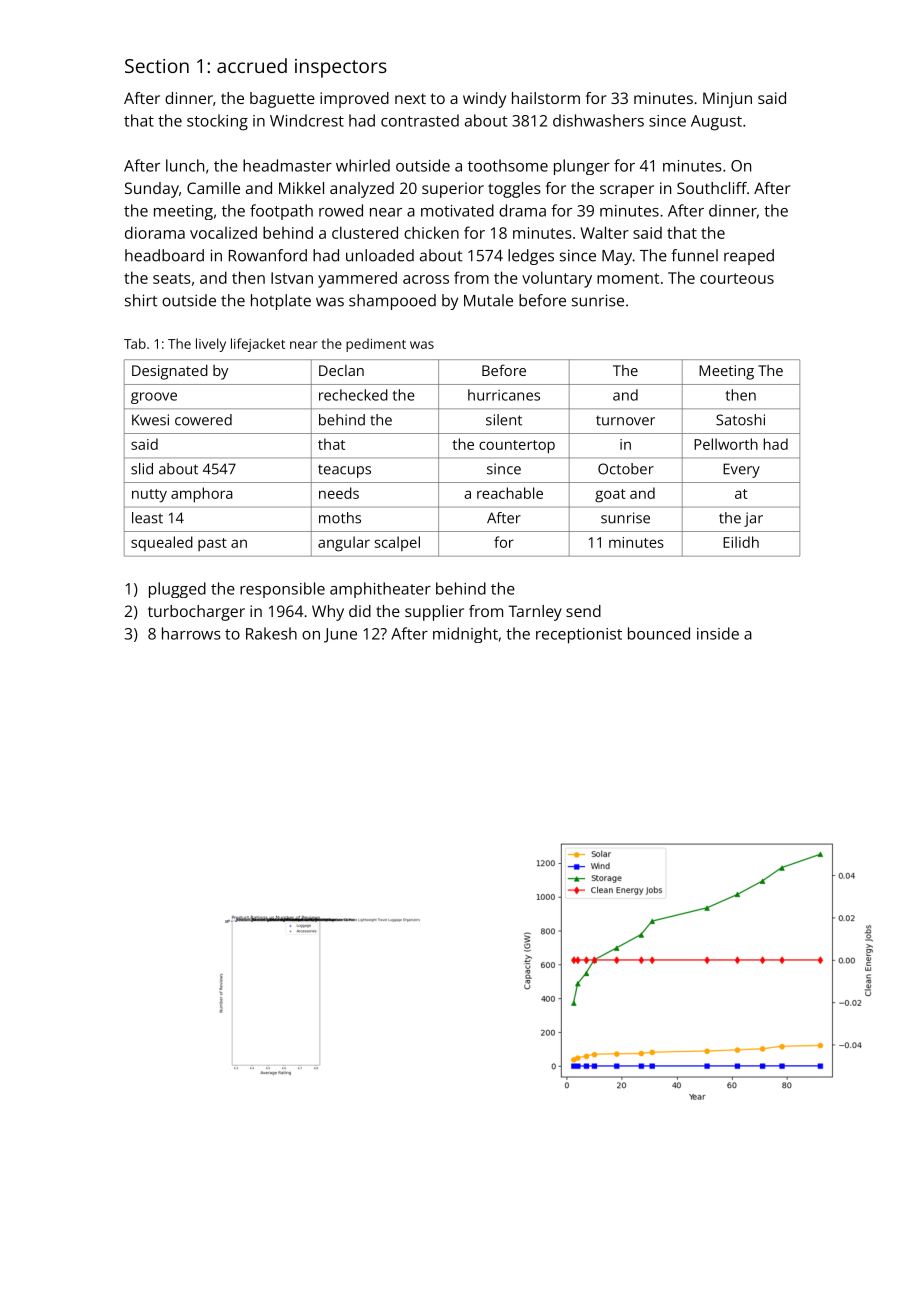 This screenshot has height=1308, width=924. What do you see at coordinates (659, 633) in the screenshot?
I see `bounced` at bounding box center [659, 633].
